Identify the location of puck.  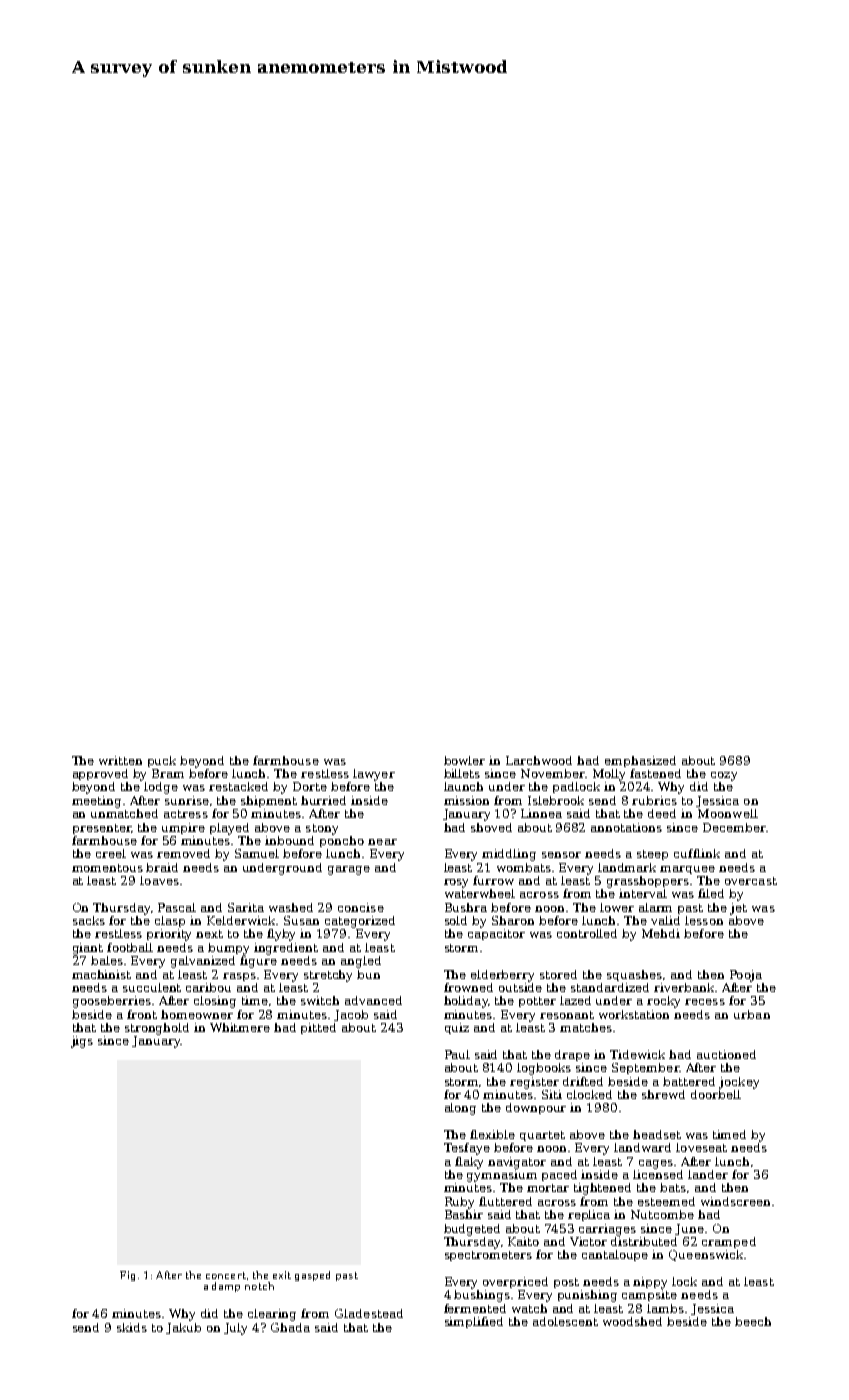
(162, 761).
